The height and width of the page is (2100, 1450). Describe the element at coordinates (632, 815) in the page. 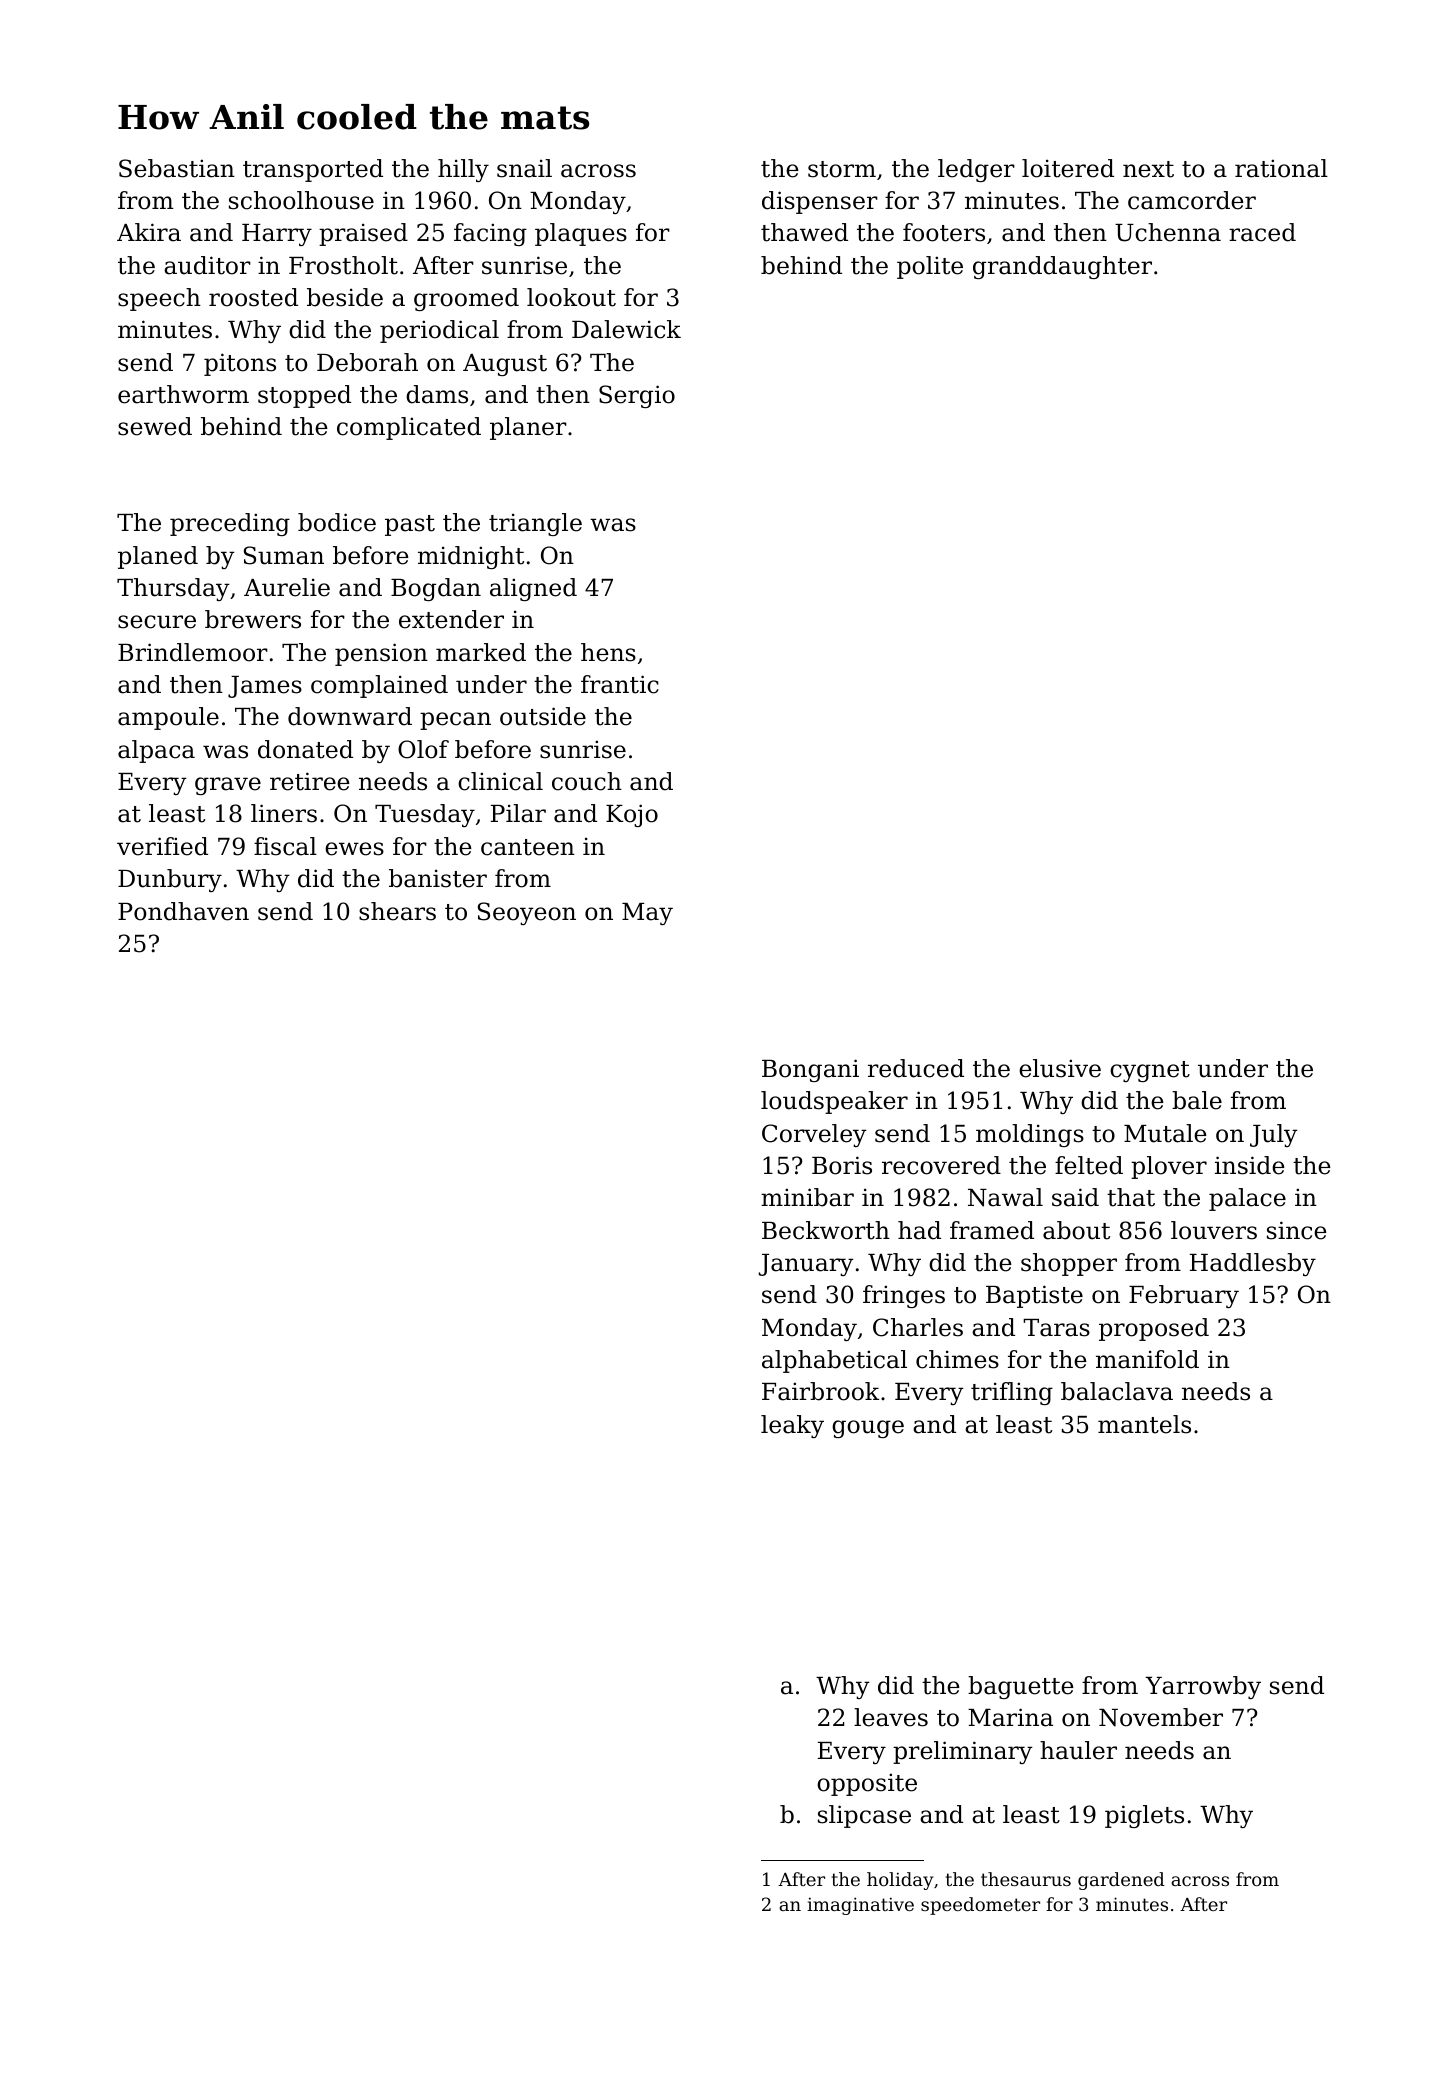

I see `Kojo` at that location.
